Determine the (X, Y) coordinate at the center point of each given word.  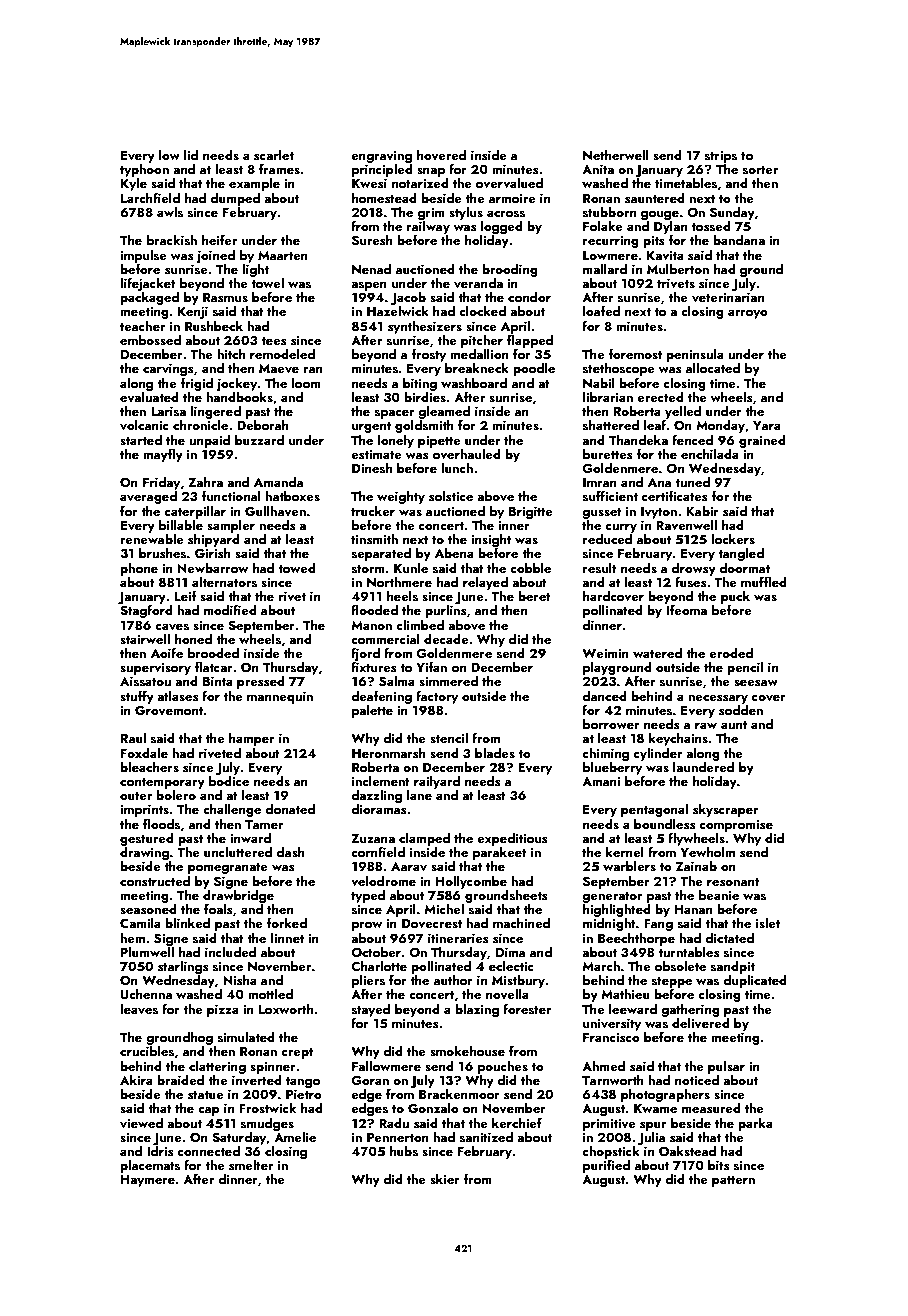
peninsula (695, 355)
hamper (252, 739)
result (600, 568)
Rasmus (225, 298)
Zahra (205, 482)
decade (446, 639)
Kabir (702, 511)
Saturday (239, 1138)
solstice (451, 496)
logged (502, 227)
